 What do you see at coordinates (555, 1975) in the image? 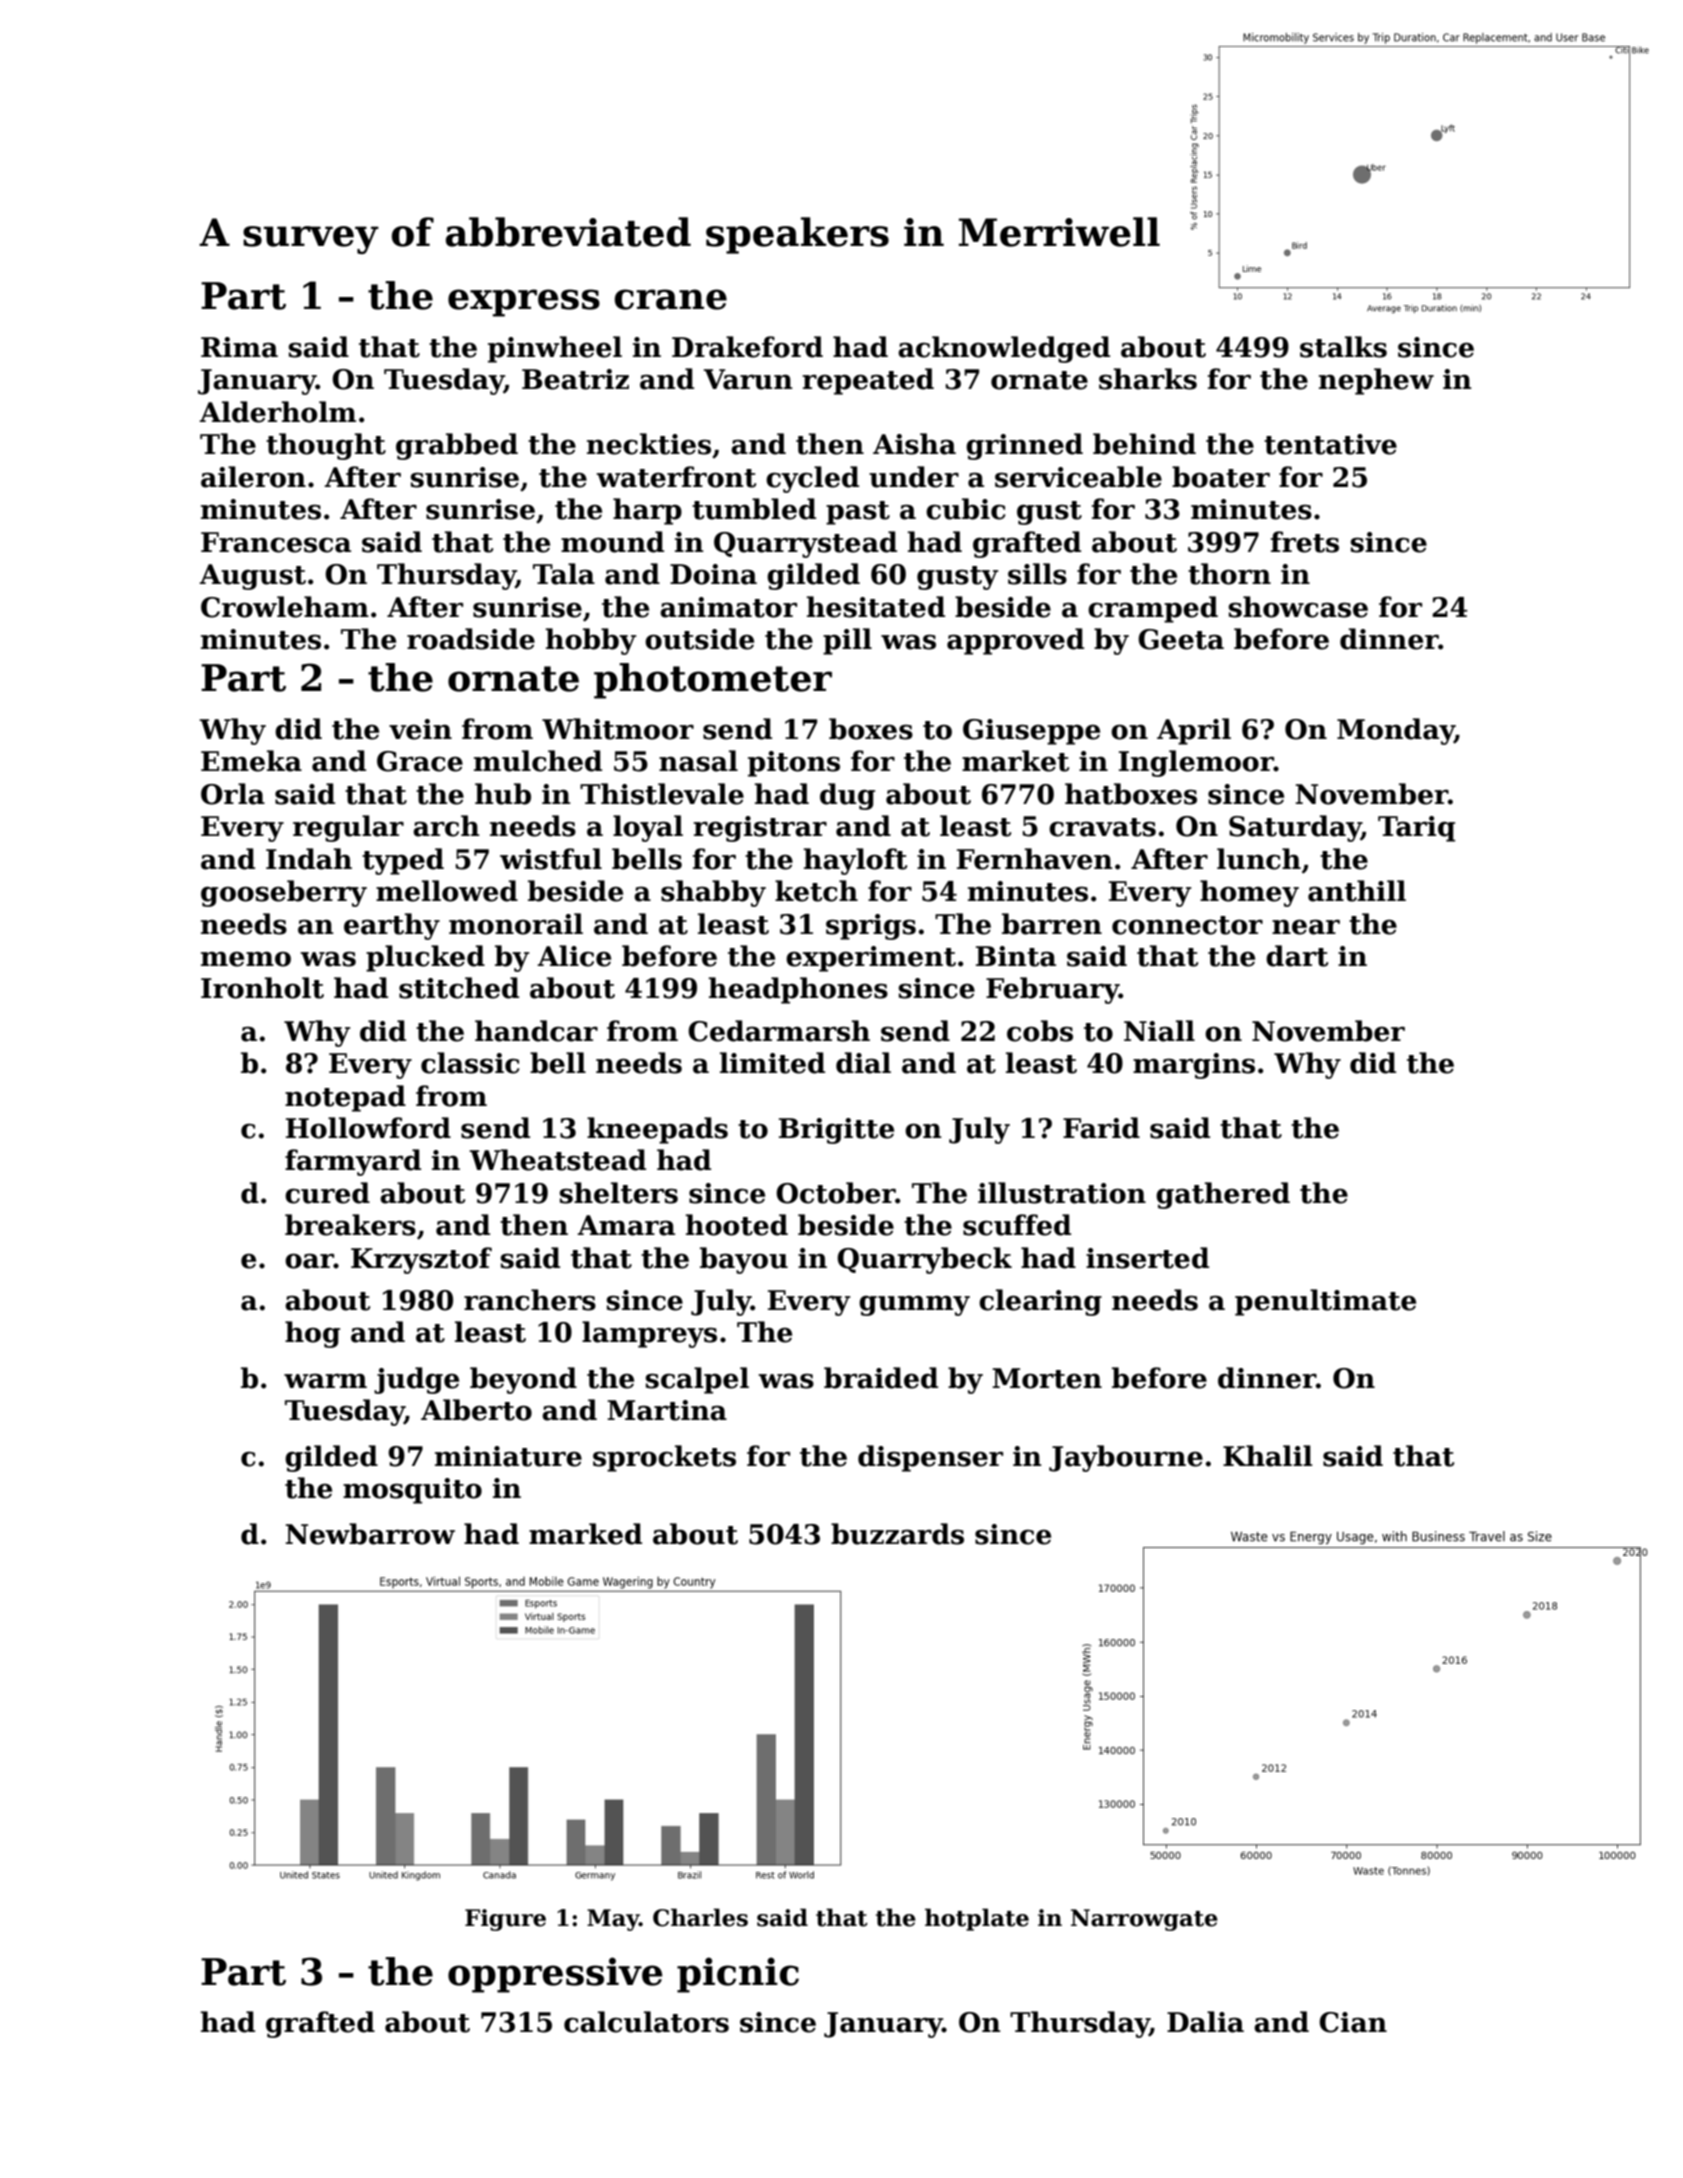
I see `oppressive` at bounding box center [555, 1975].
